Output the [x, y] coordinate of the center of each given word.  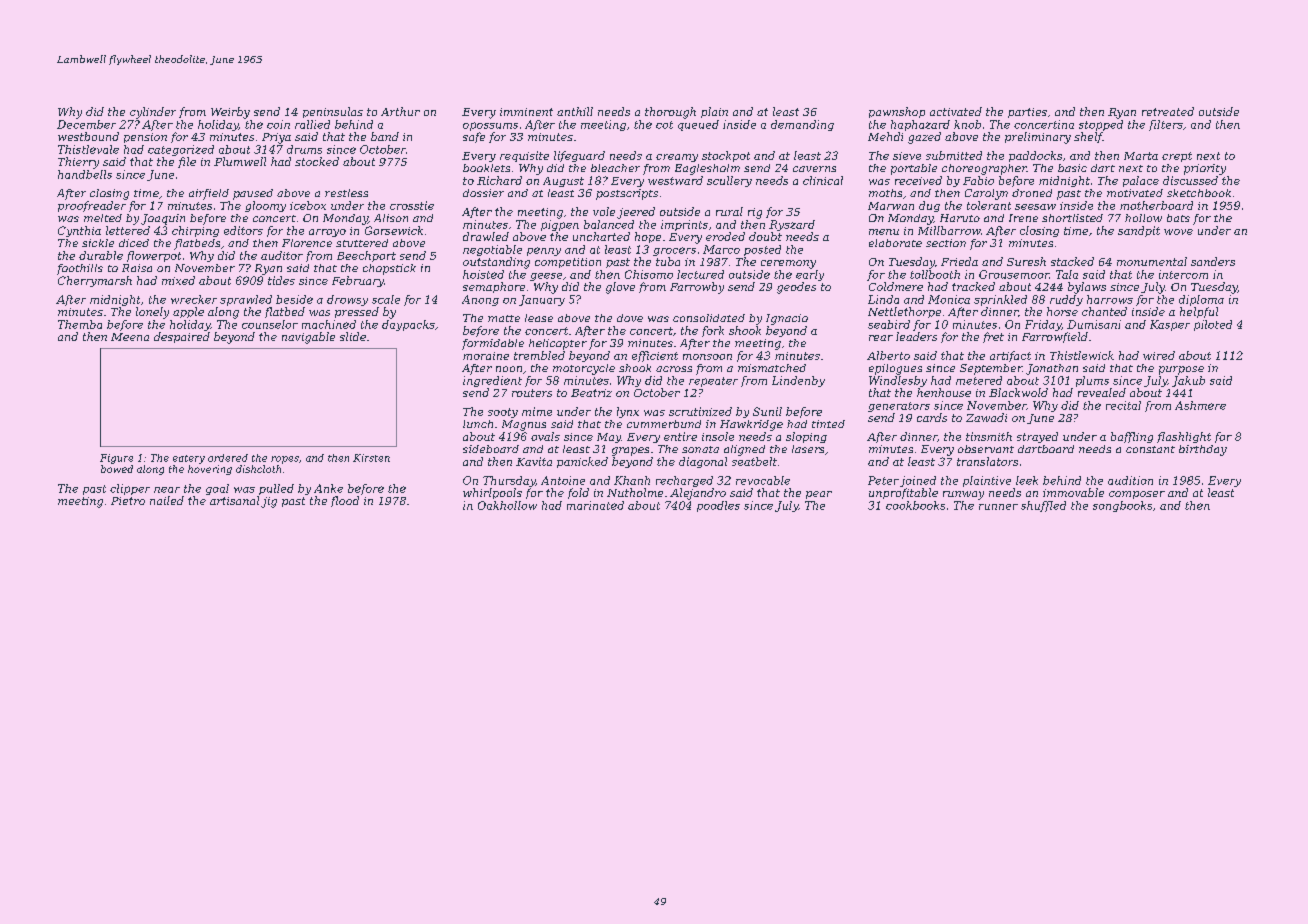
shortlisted [1072, 218]
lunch [478, 424]
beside [294, 299]
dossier [483, 193]
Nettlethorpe [904, 312]
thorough [670, 113]
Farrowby [697, 288]
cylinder [153, 113]
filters [1166, 125]
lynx [628, 412]
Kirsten [371, 458]
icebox [308, 205]
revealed [1102, 392]
